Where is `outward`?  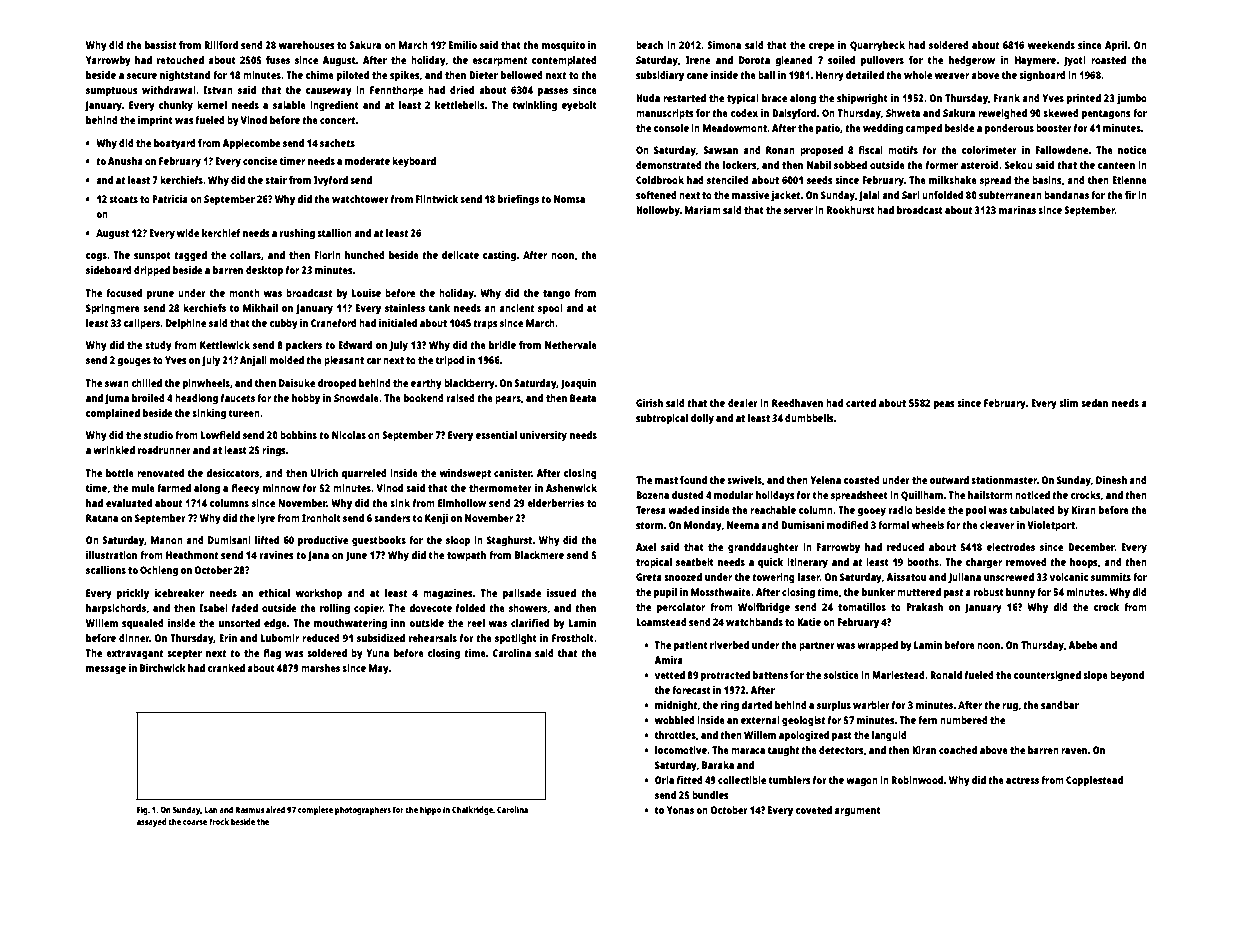
outward is located at coordinates (949, 480).
